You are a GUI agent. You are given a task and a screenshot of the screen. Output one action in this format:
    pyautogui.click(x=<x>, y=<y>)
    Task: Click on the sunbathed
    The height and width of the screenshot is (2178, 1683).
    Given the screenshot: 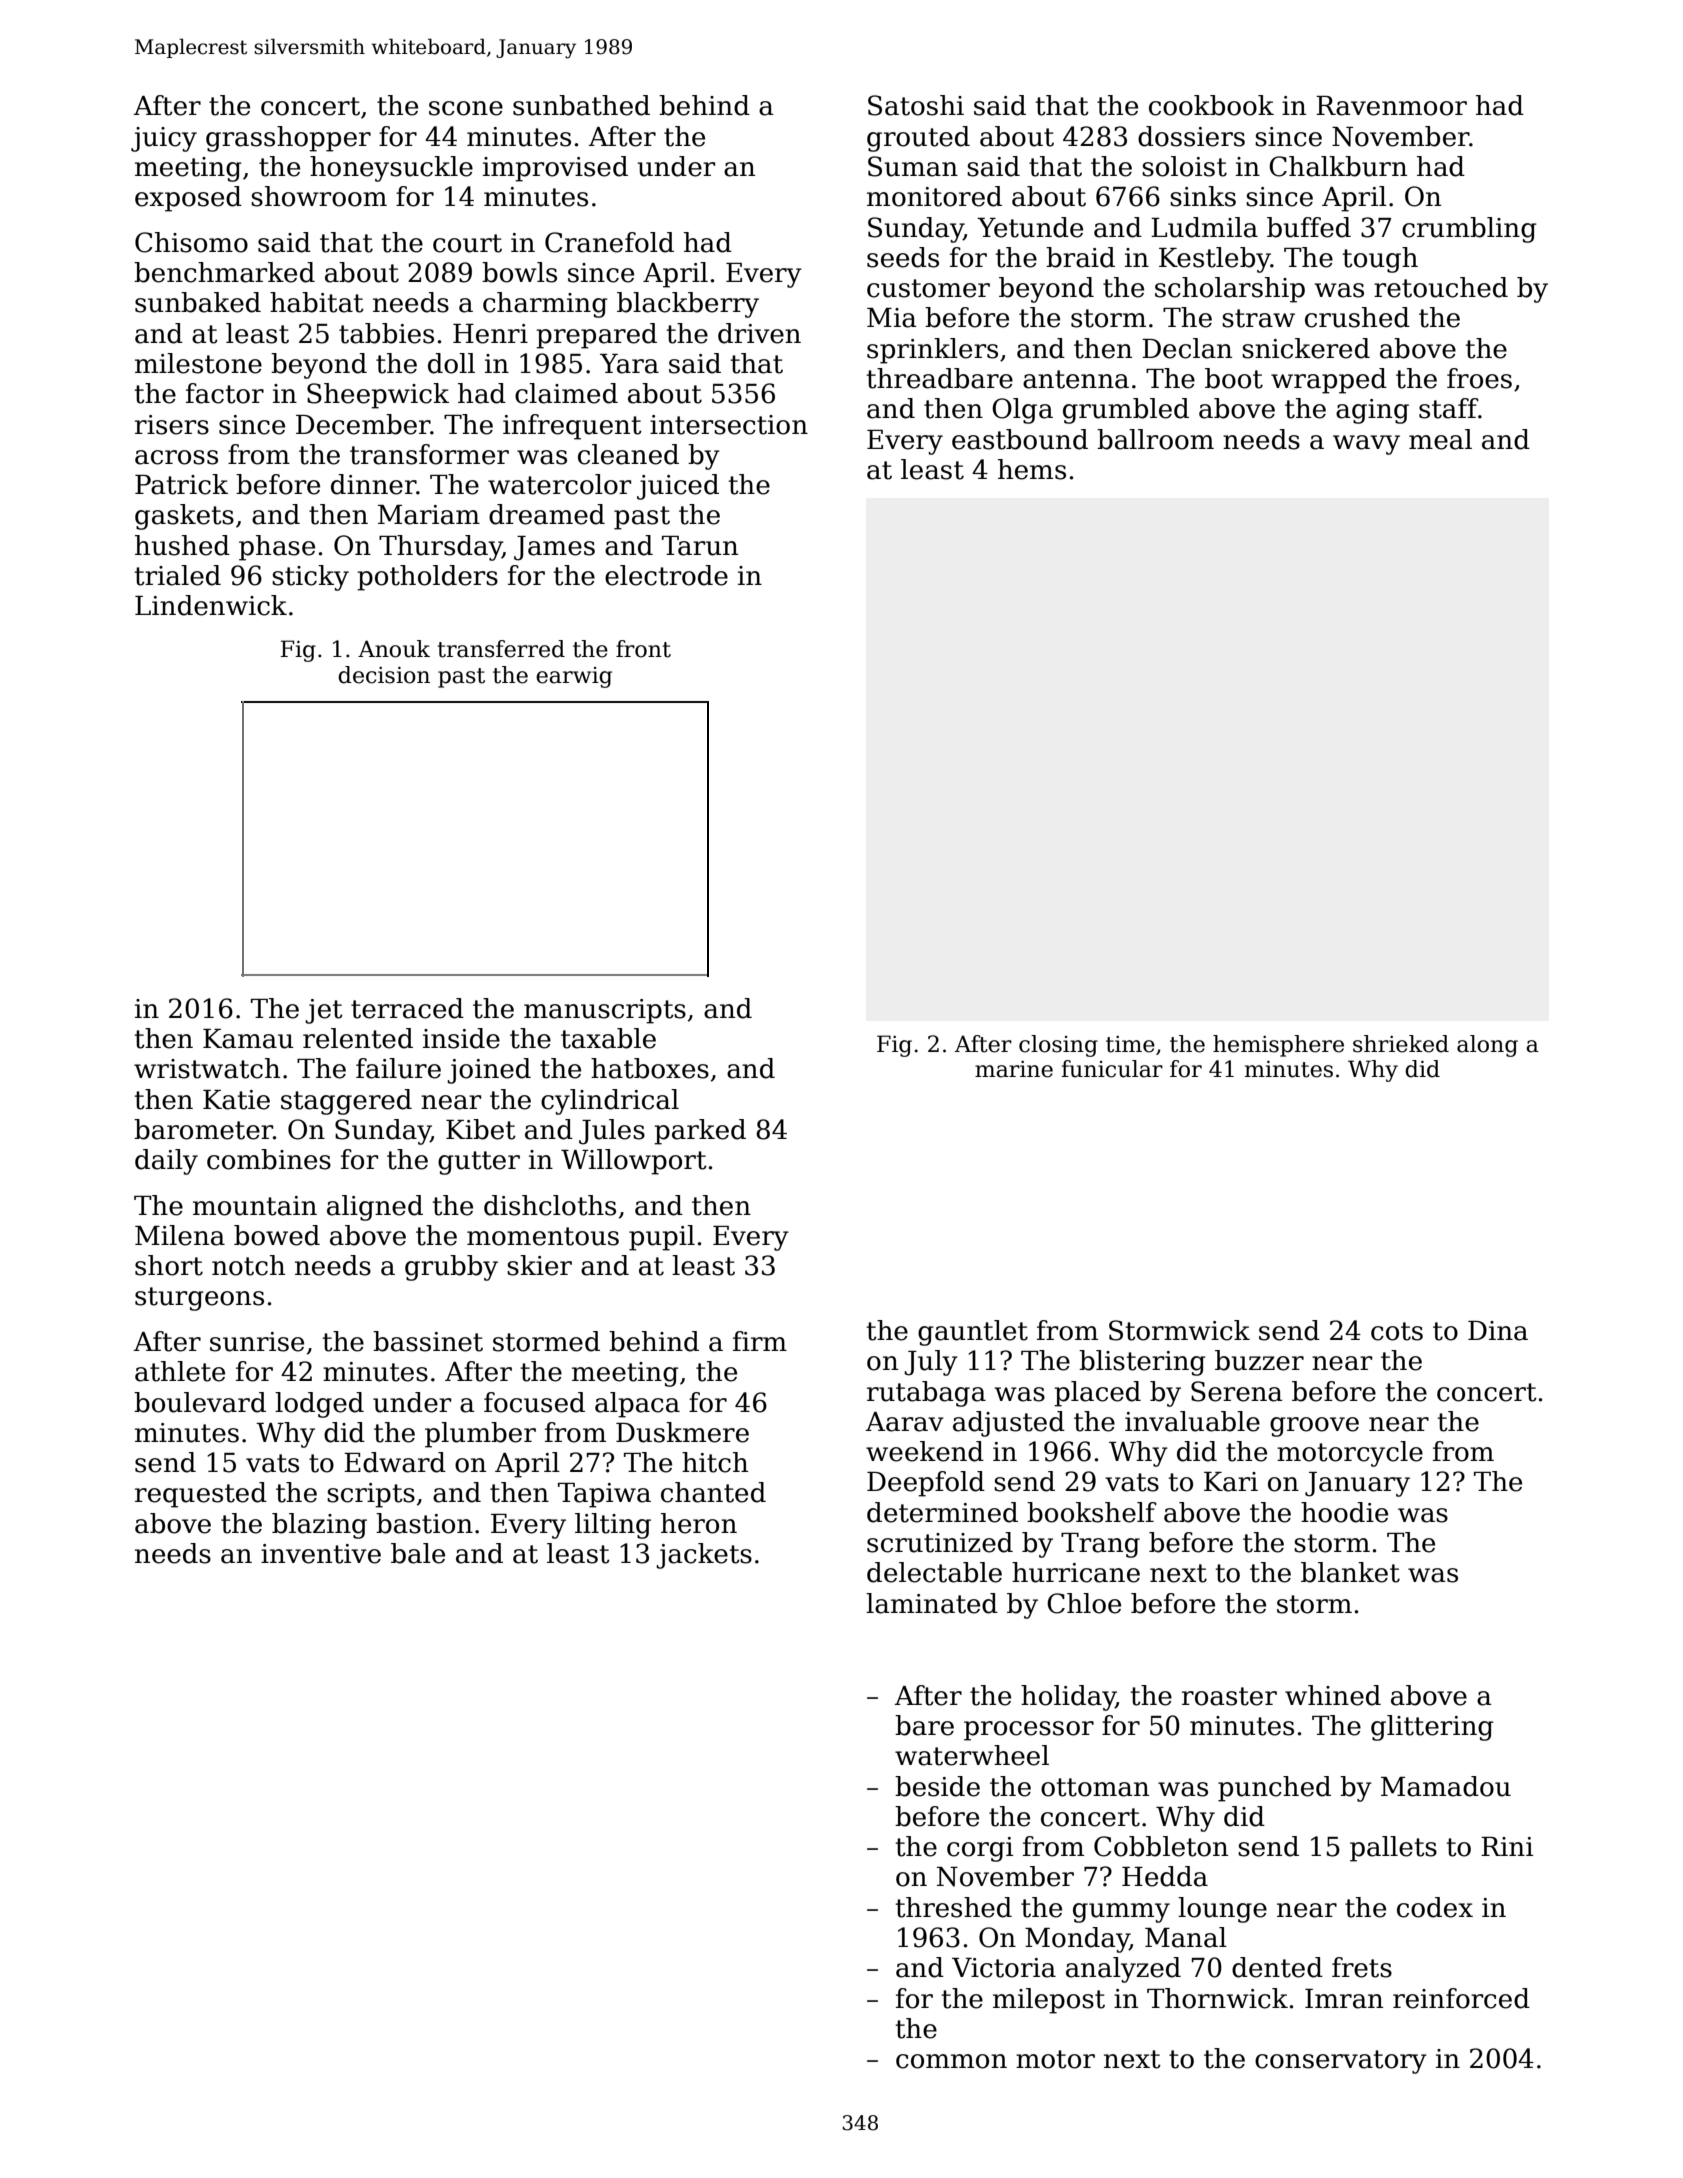 What is the action you would take?
    pyautogui.click(x=581, y=105)
